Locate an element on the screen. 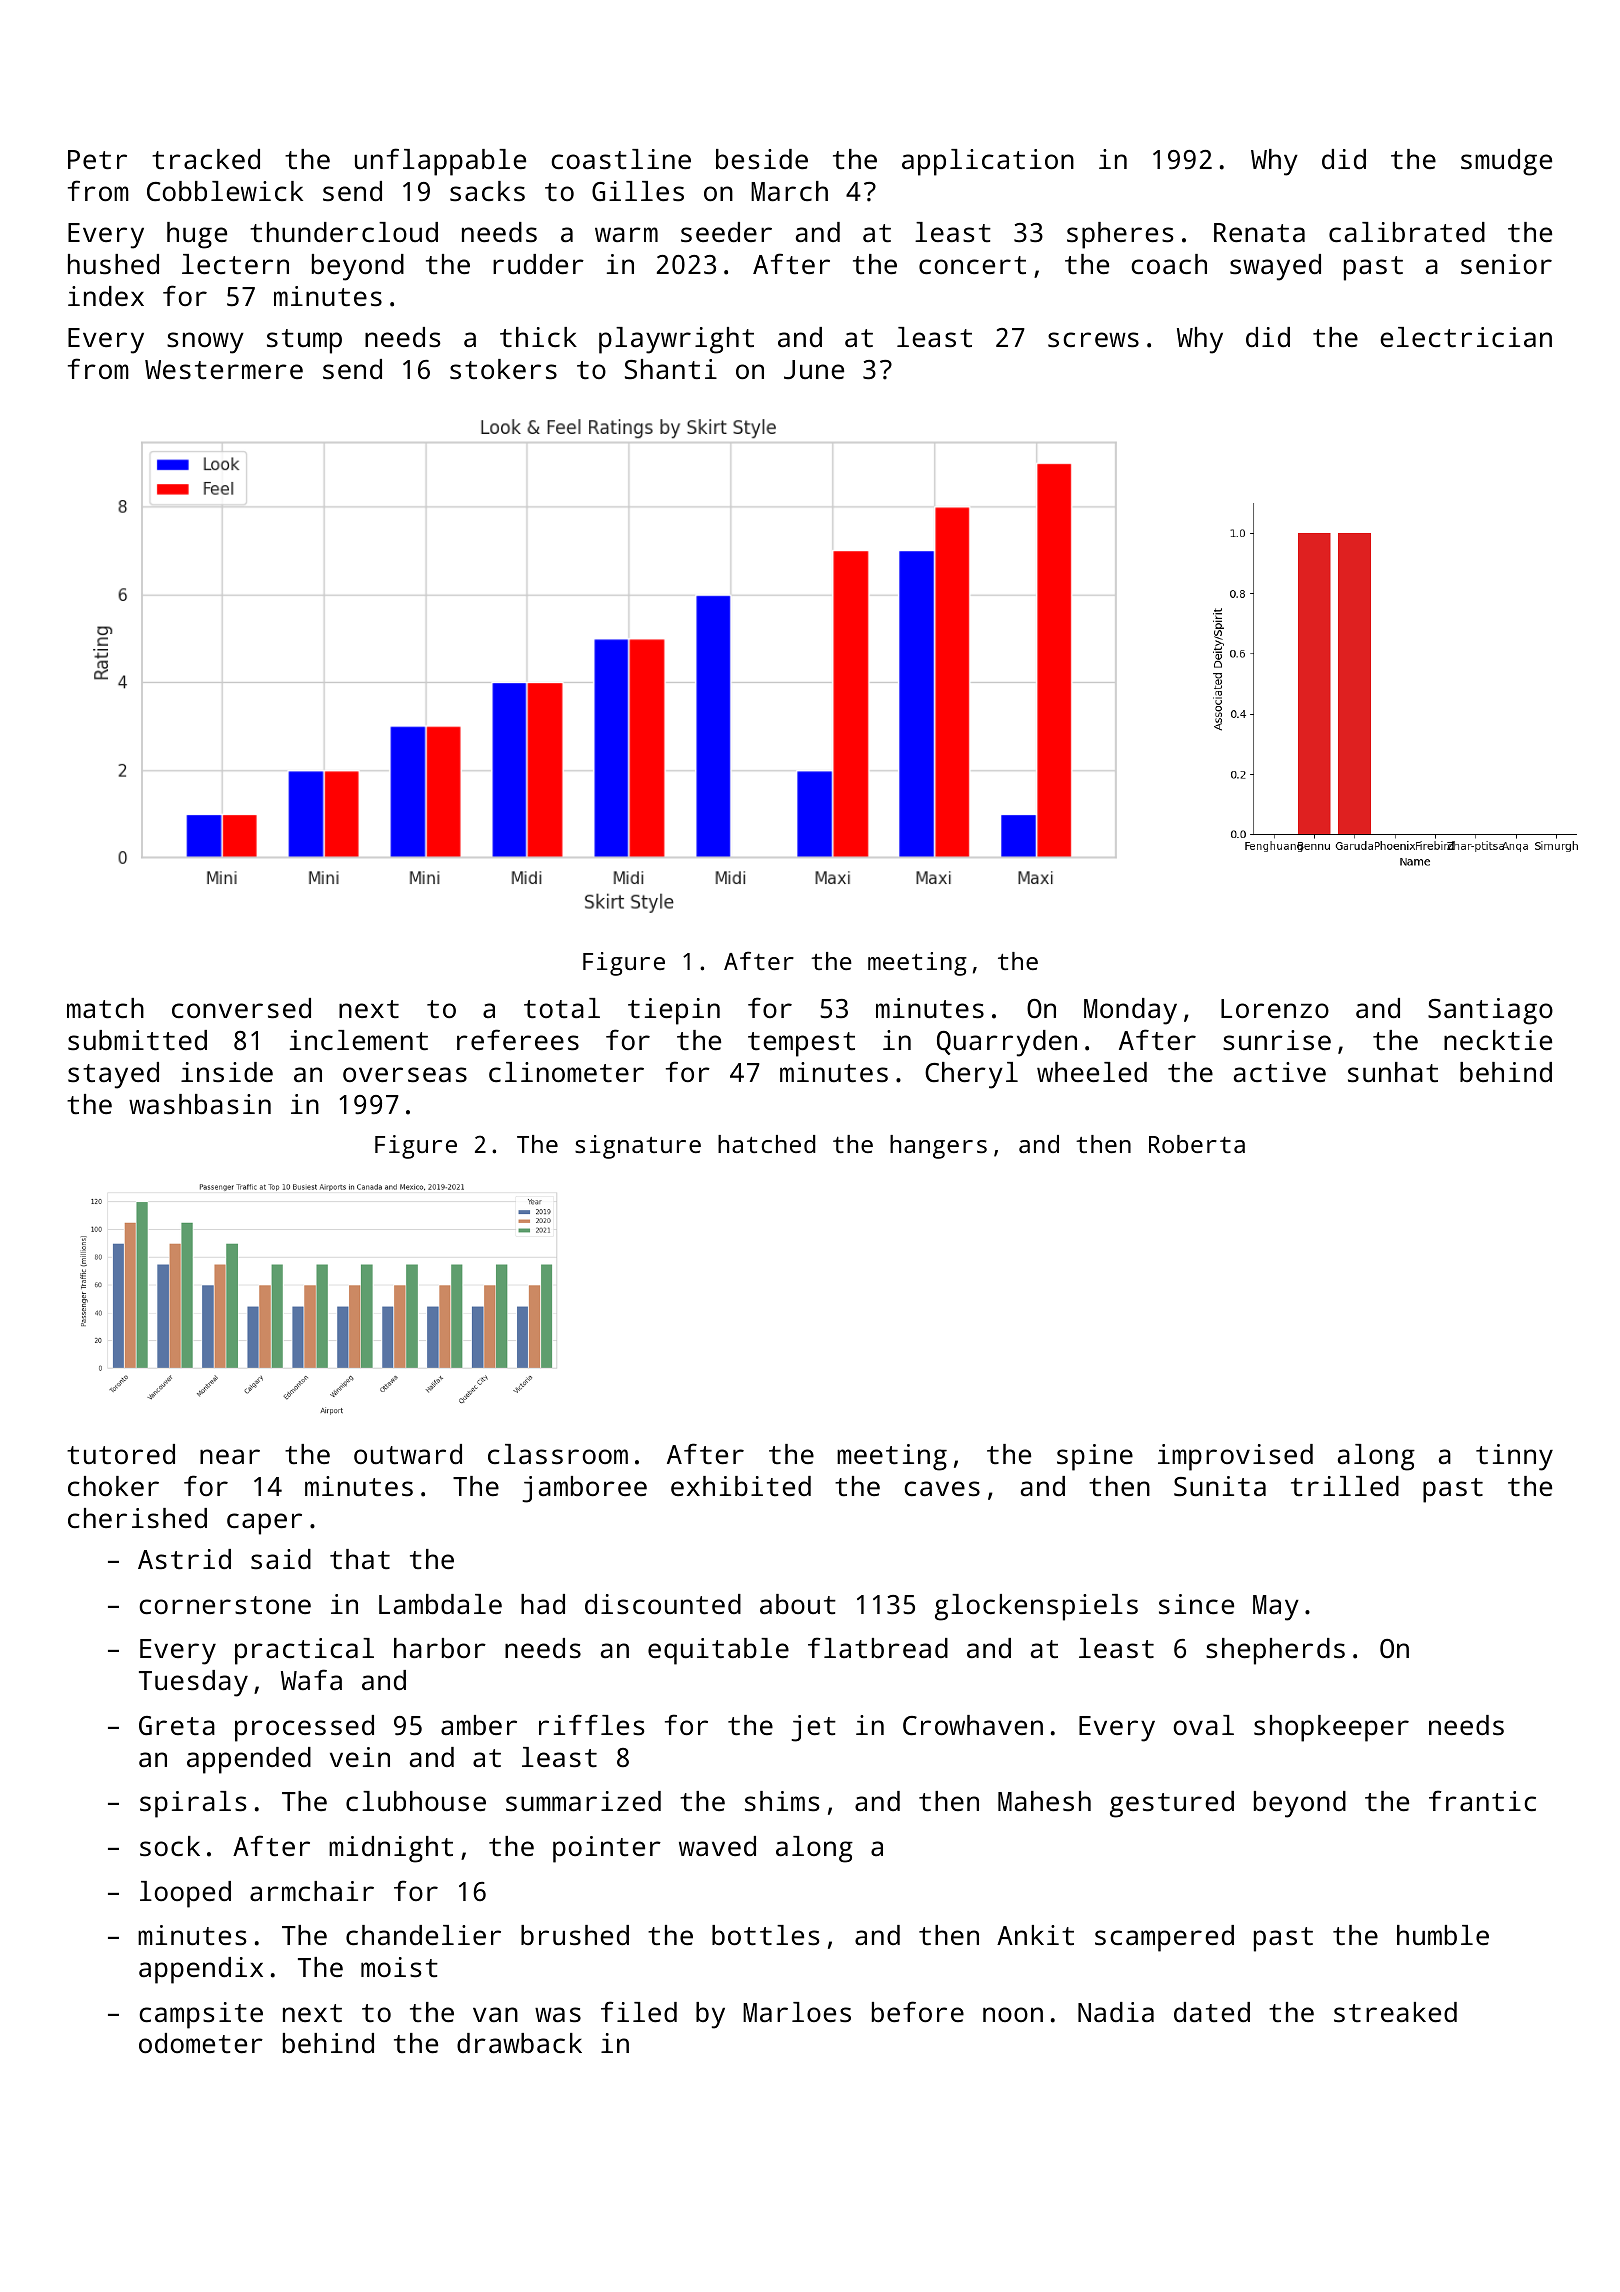 Image resolution: width=1620 pixels, height=2292 pixels. conversed is located at coordinates (241, 1008).
